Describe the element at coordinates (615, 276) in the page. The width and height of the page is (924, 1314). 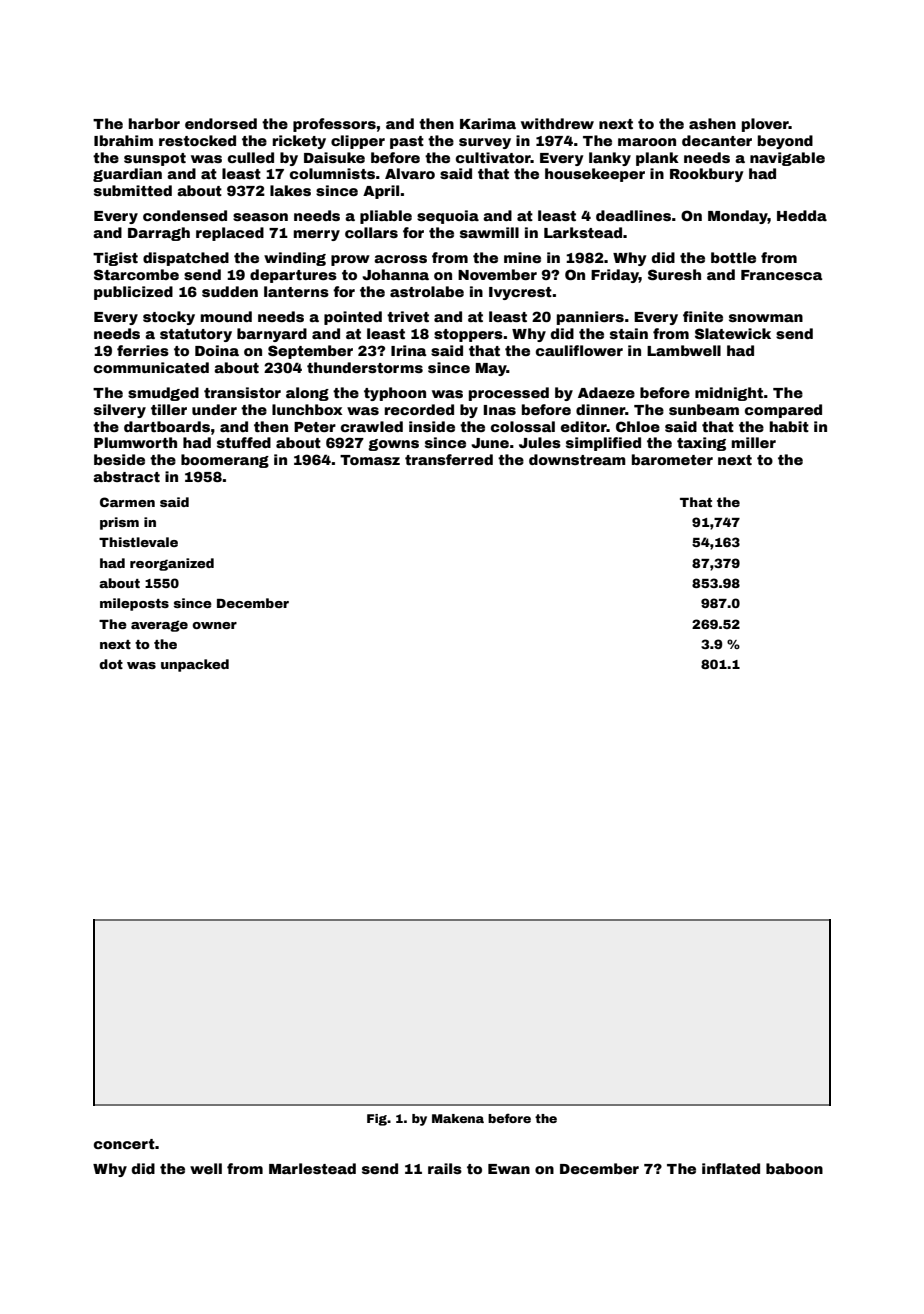
I see `Friday` at that location.
